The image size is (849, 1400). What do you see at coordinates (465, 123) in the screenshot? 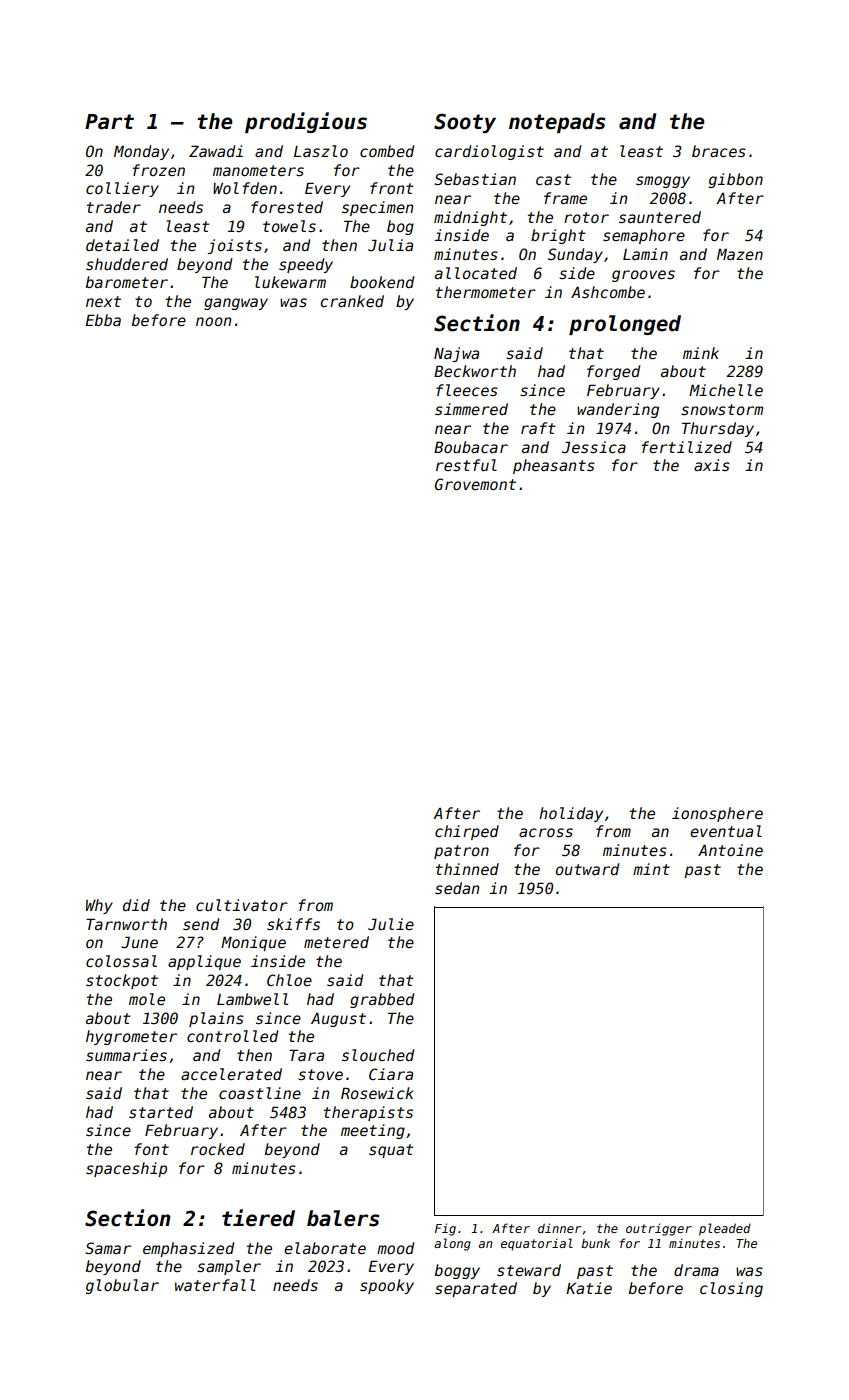
I see `Sooty` at bounding box center [465, 123].
